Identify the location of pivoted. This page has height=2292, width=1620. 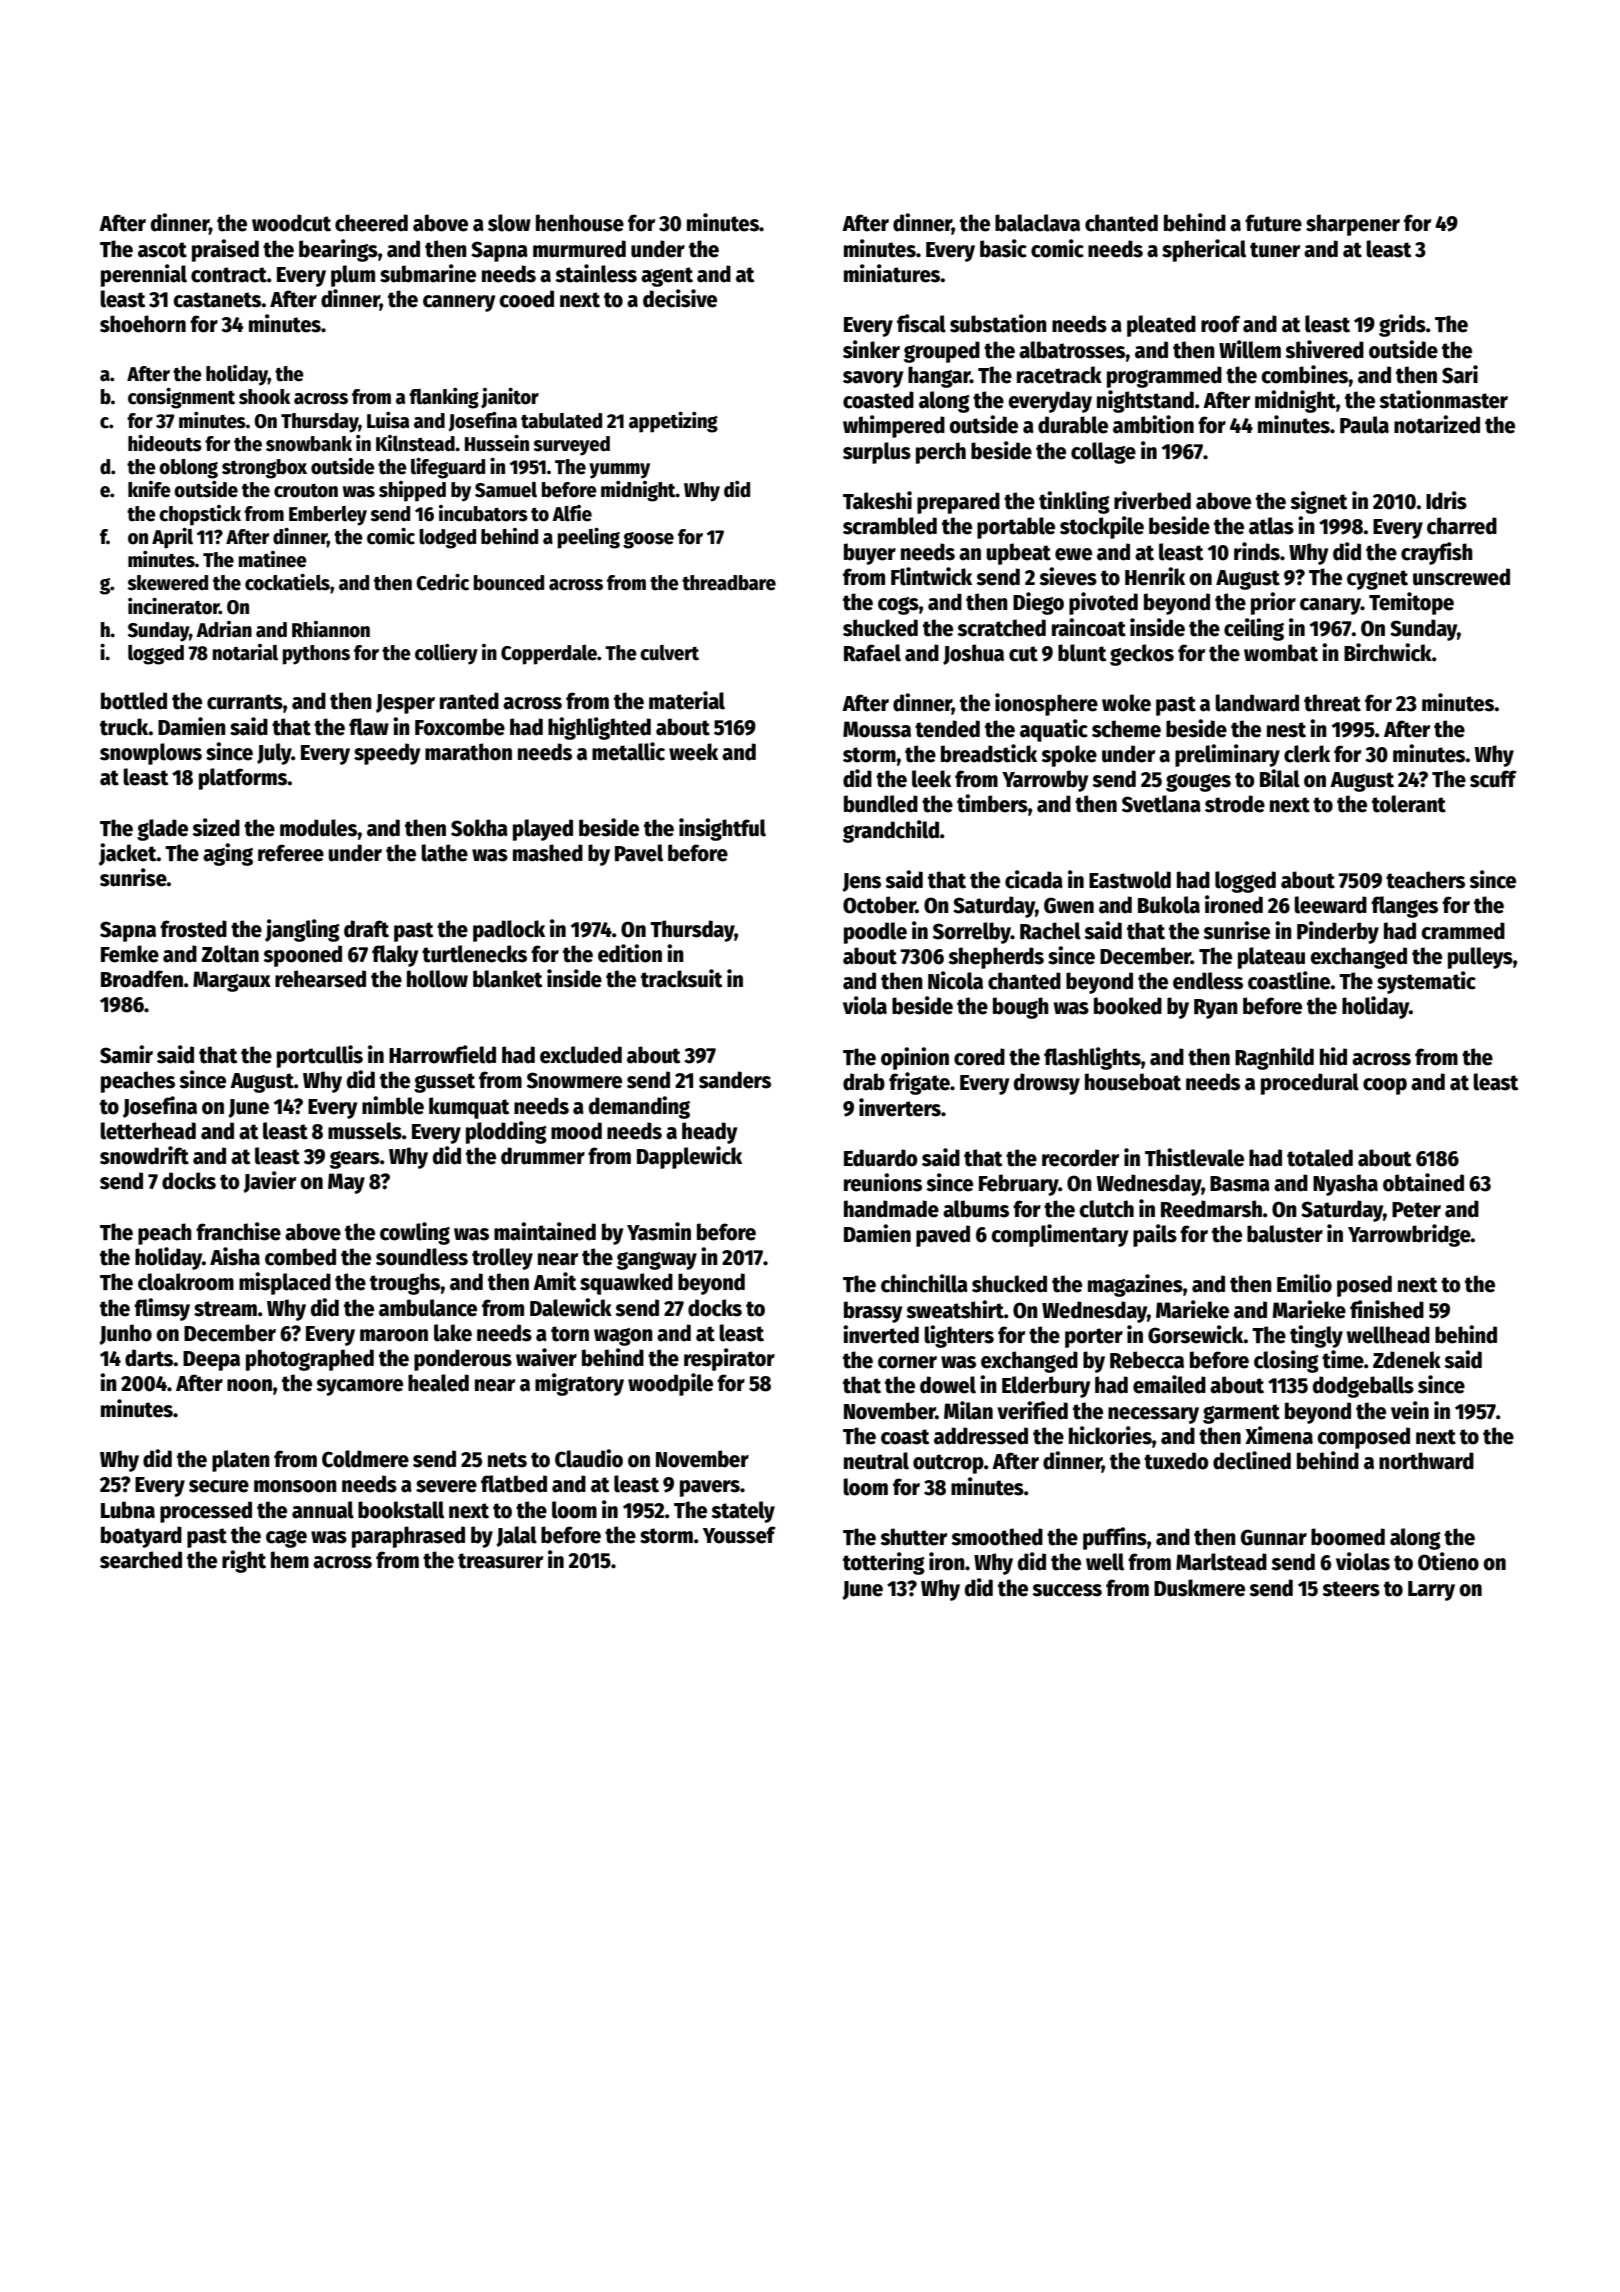
(1103, 603).
